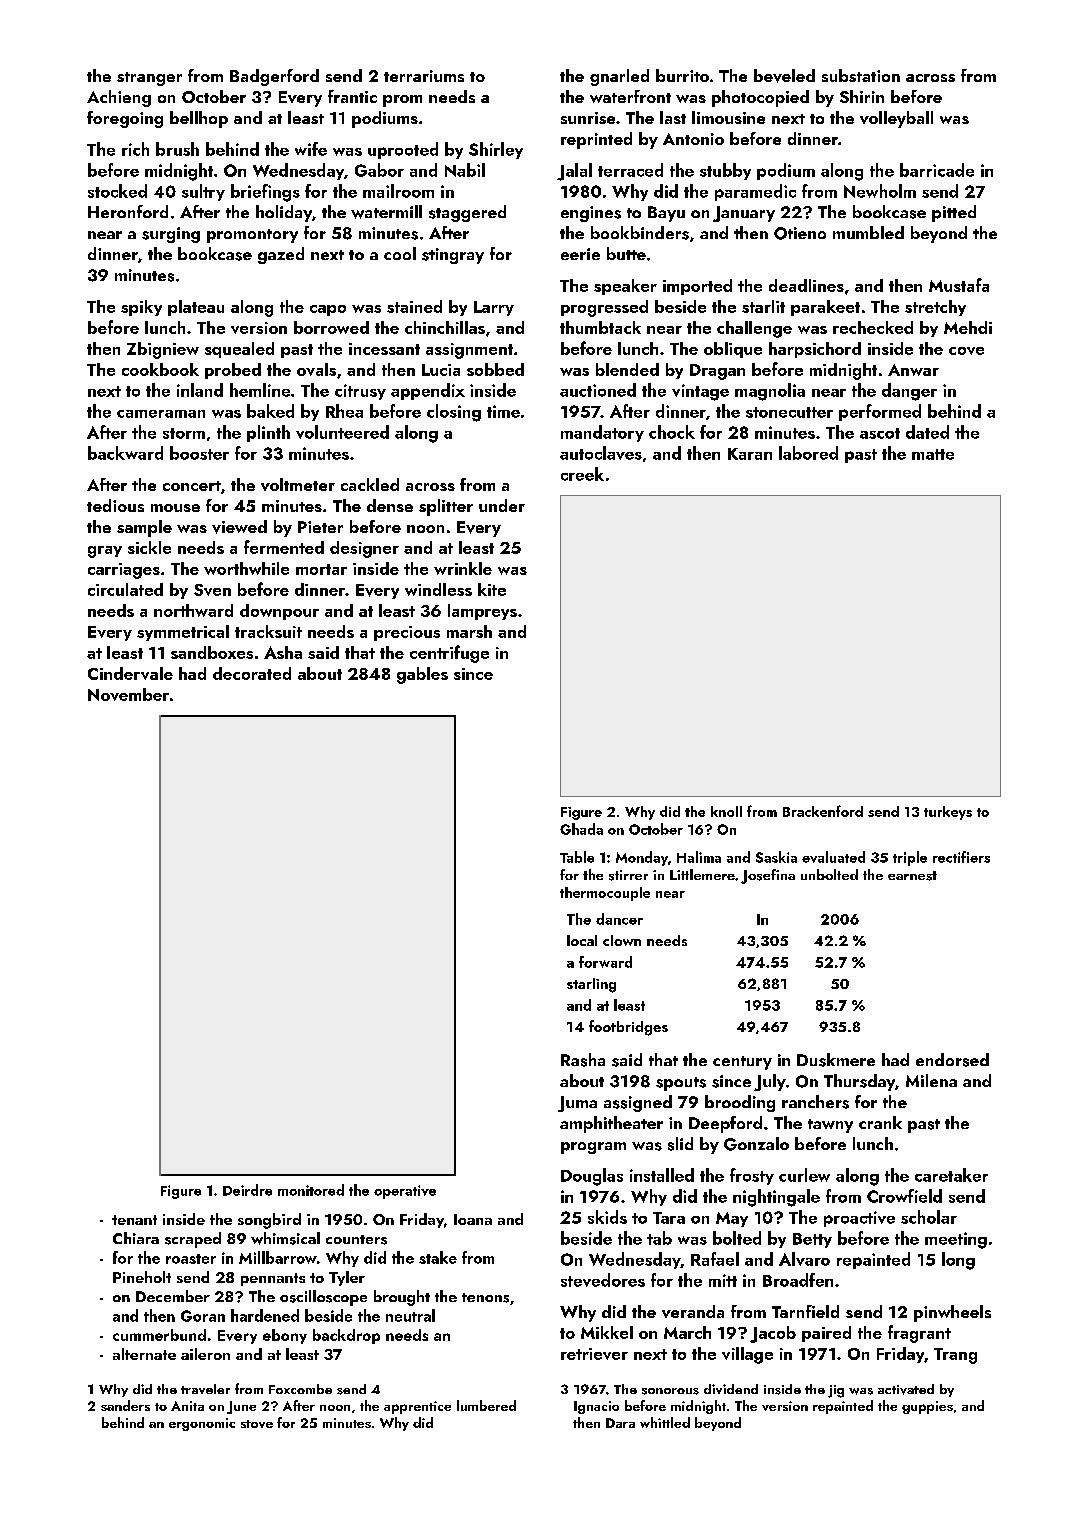  What do you see at coordinates (754, 329) in the screenshot?
I see `challenge` at bounding box center [754, 329].
